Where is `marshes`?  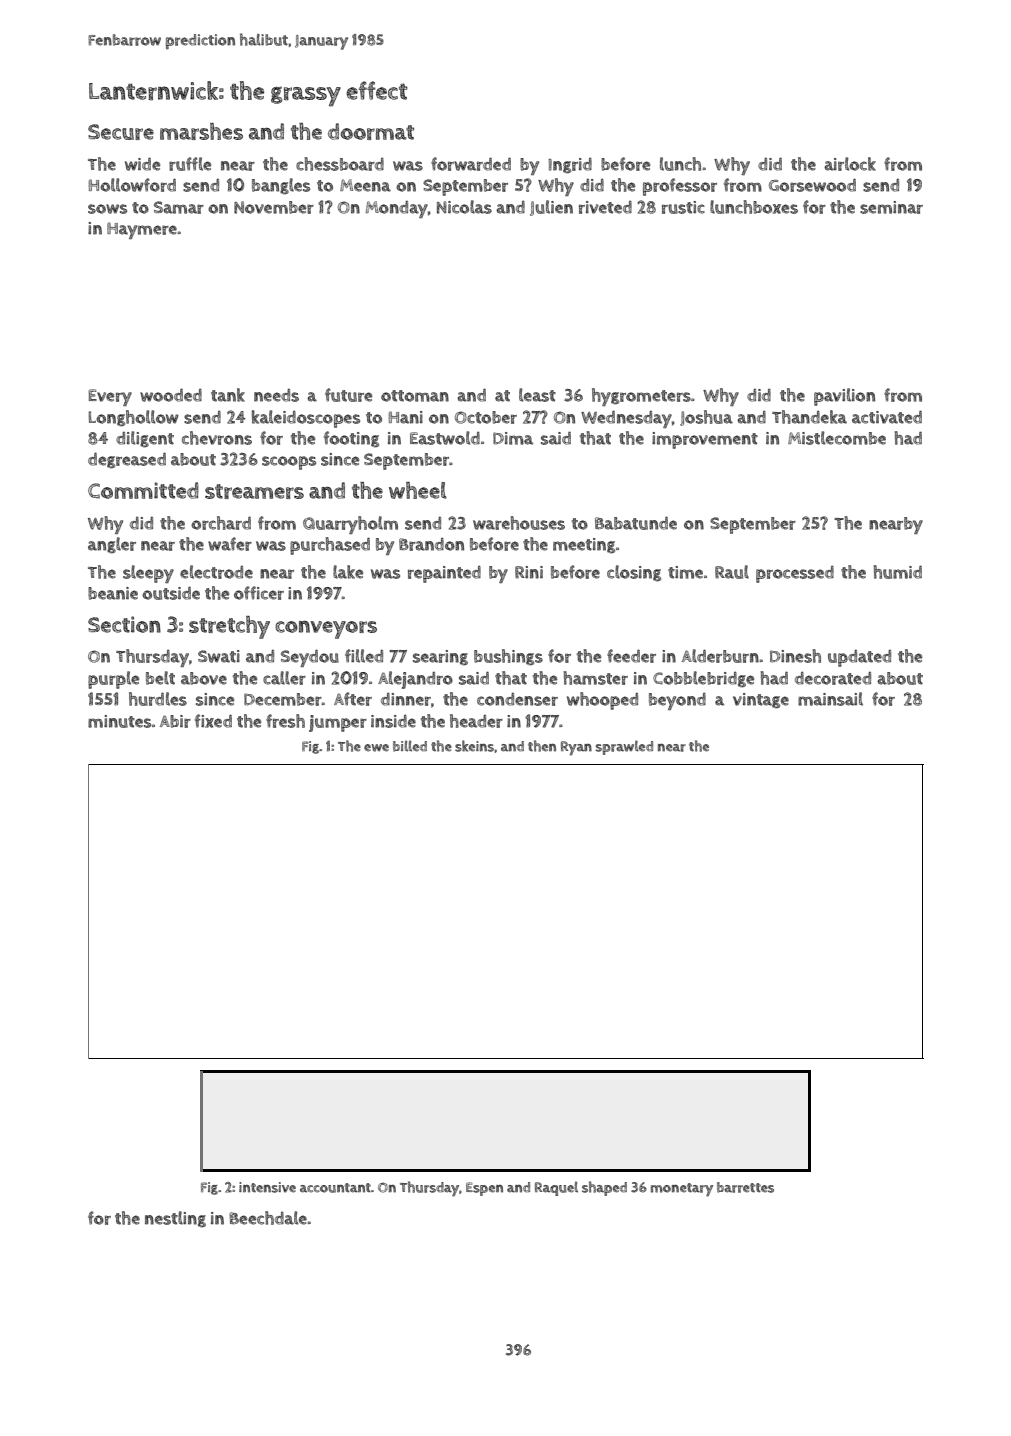 marshes is located at coordinates (201, 131).
